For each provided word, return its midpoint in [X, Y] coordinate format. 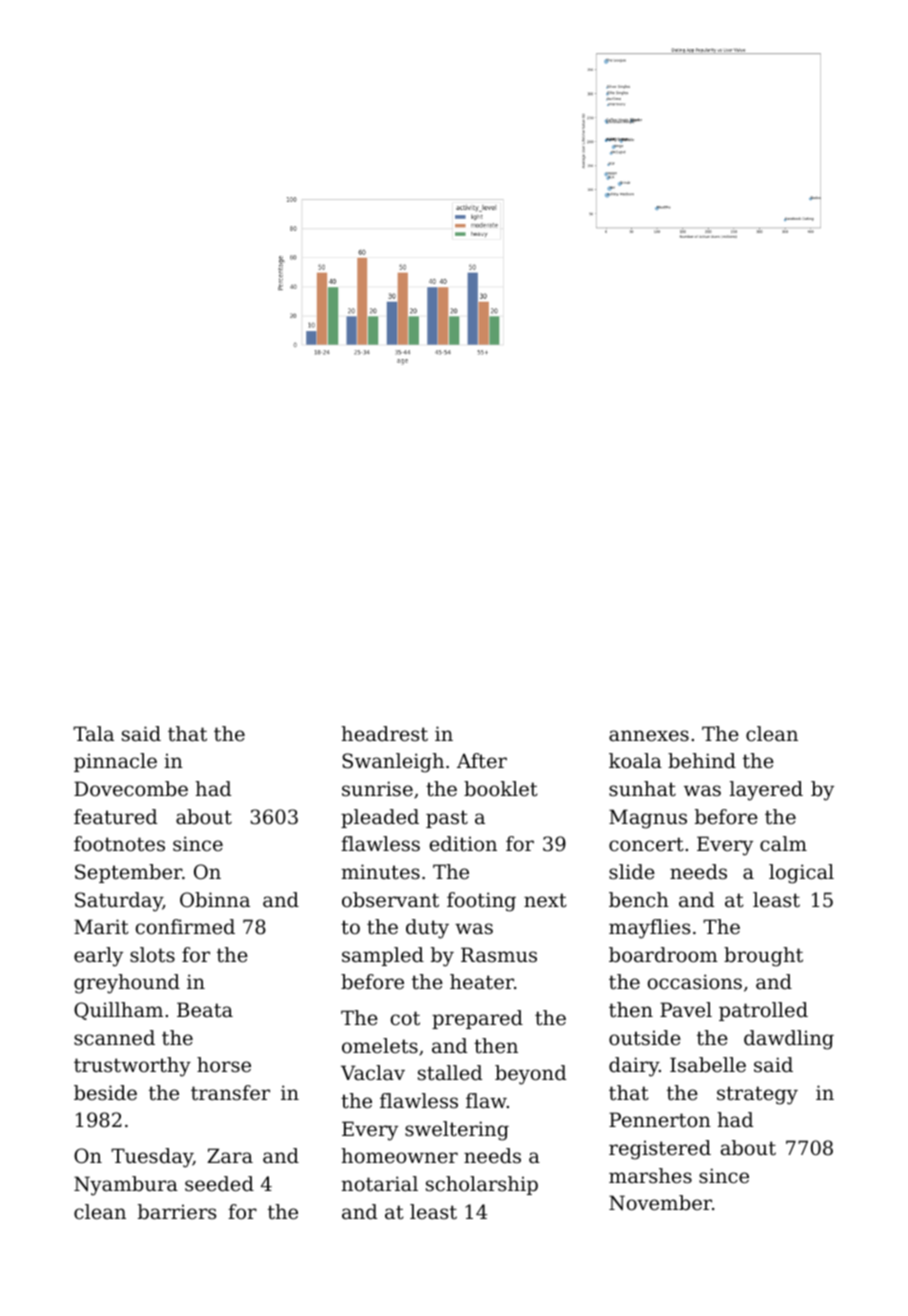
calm [783, 844]
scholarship [482, 1185]
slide [632, 872]
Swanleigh [393, 763]
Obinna [215, 900]
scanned [114, 1038]
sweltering [457, 1131]
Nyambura [126, 1186]
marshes [650, 1176]
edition [463, 844]
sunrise [377, 789]
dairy [634, 1067]
